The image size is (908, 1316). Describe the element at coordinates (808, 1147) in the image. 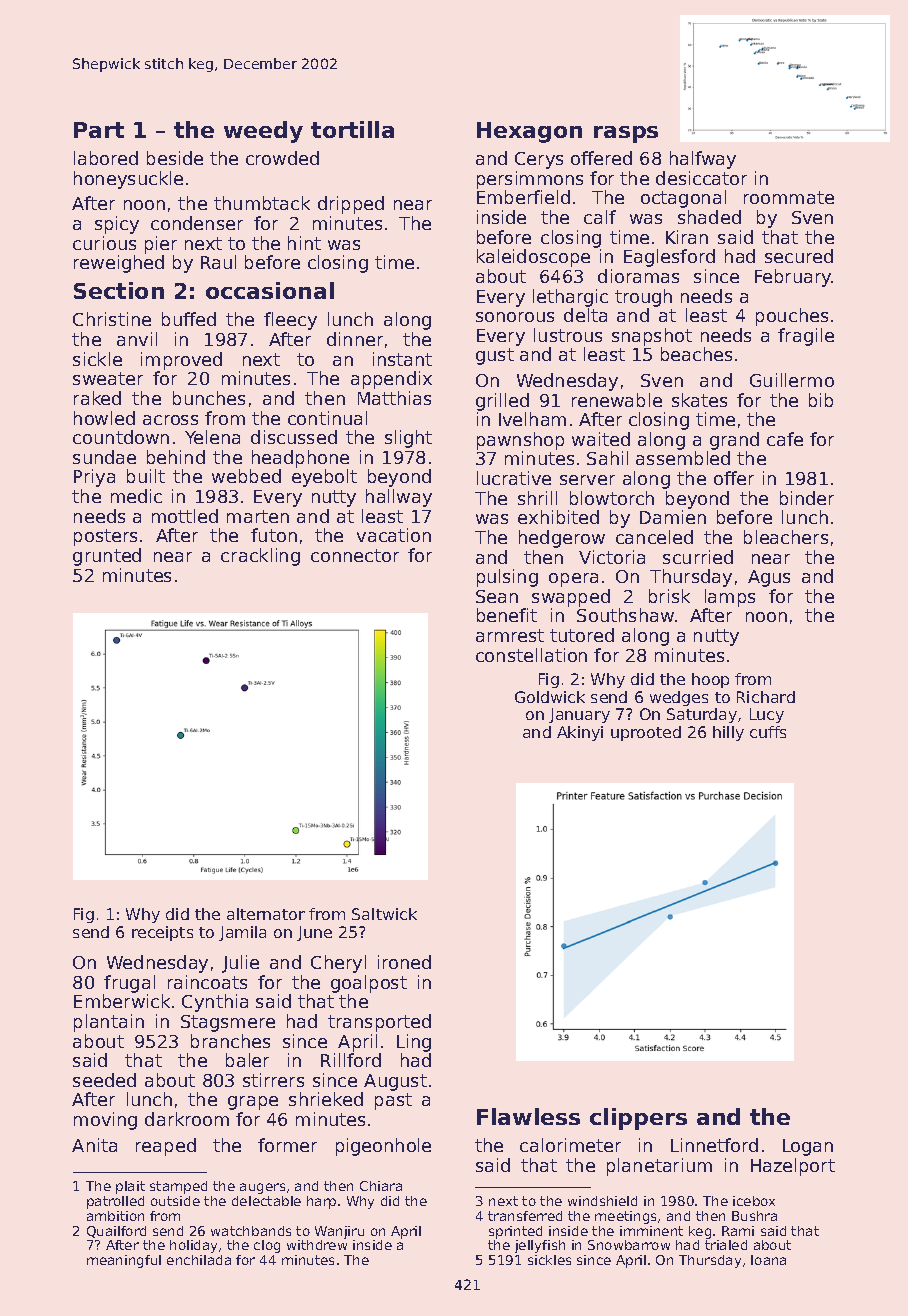

I see `Logan` at that location.
